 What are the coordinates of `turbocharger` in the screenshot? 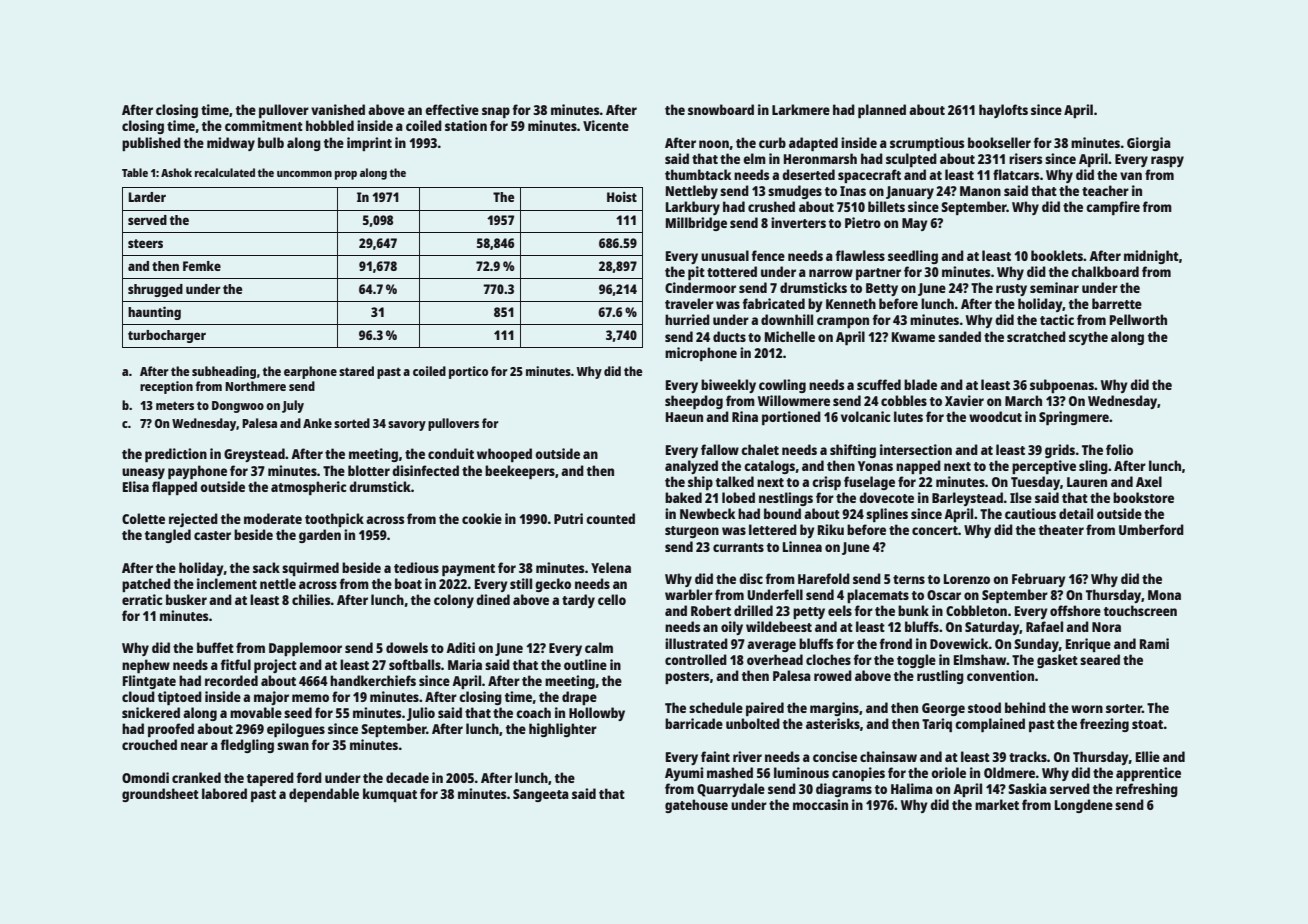 It's located at (167, 336).
